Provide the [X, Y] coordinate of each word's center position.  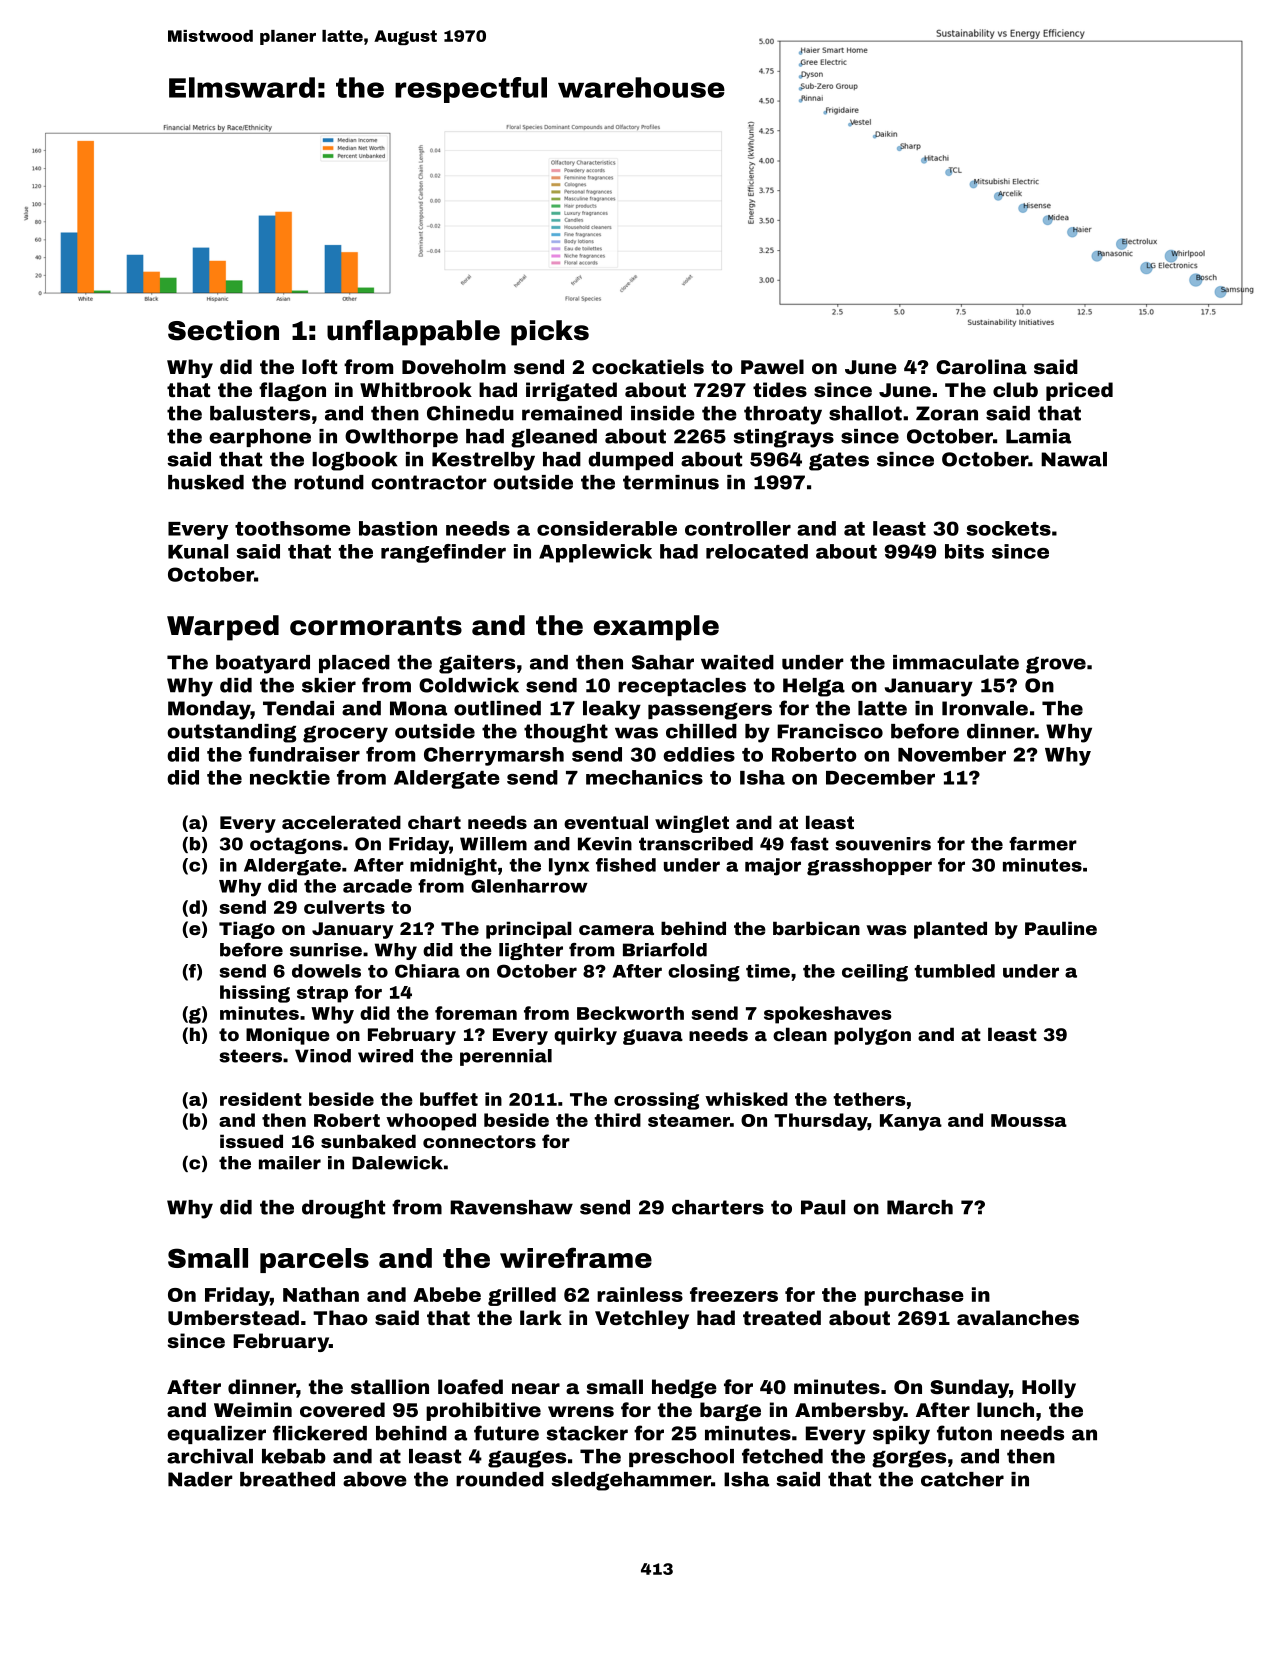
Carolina [981, 366]
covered [342, 1409]
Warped [223, 628]
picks [550, 333]
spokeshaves [828, 1015]
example [656, 628]
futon [964, 1433]
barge [730, 1411]
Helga [814, 687]
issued [251, 1141]
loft [319, 366]
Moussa [1029, 1120]
